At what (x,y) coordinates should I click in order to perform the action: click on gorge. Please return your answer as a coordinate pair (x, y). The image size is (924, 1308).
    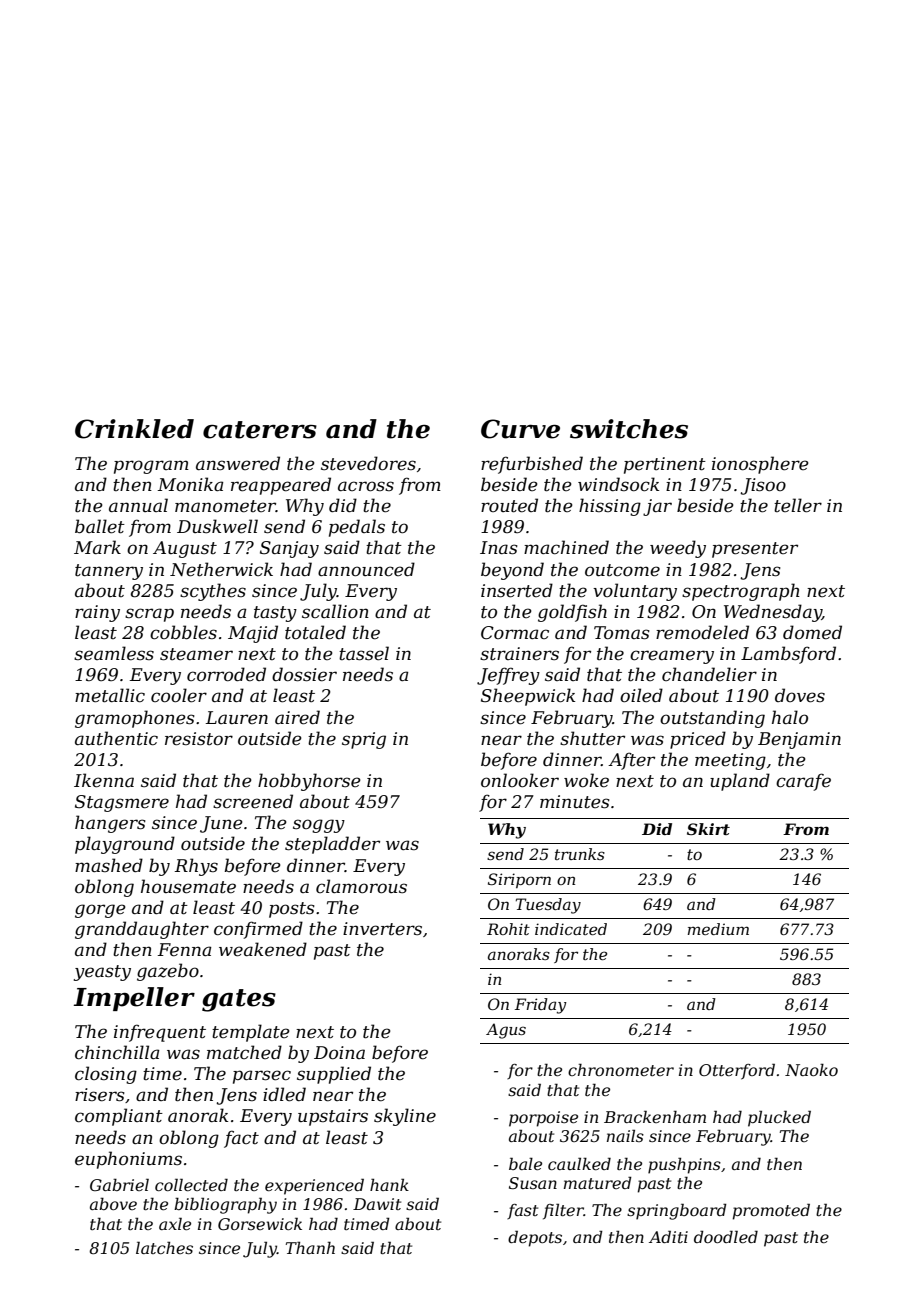
    Looking at the image, I should click on (100, 911).
